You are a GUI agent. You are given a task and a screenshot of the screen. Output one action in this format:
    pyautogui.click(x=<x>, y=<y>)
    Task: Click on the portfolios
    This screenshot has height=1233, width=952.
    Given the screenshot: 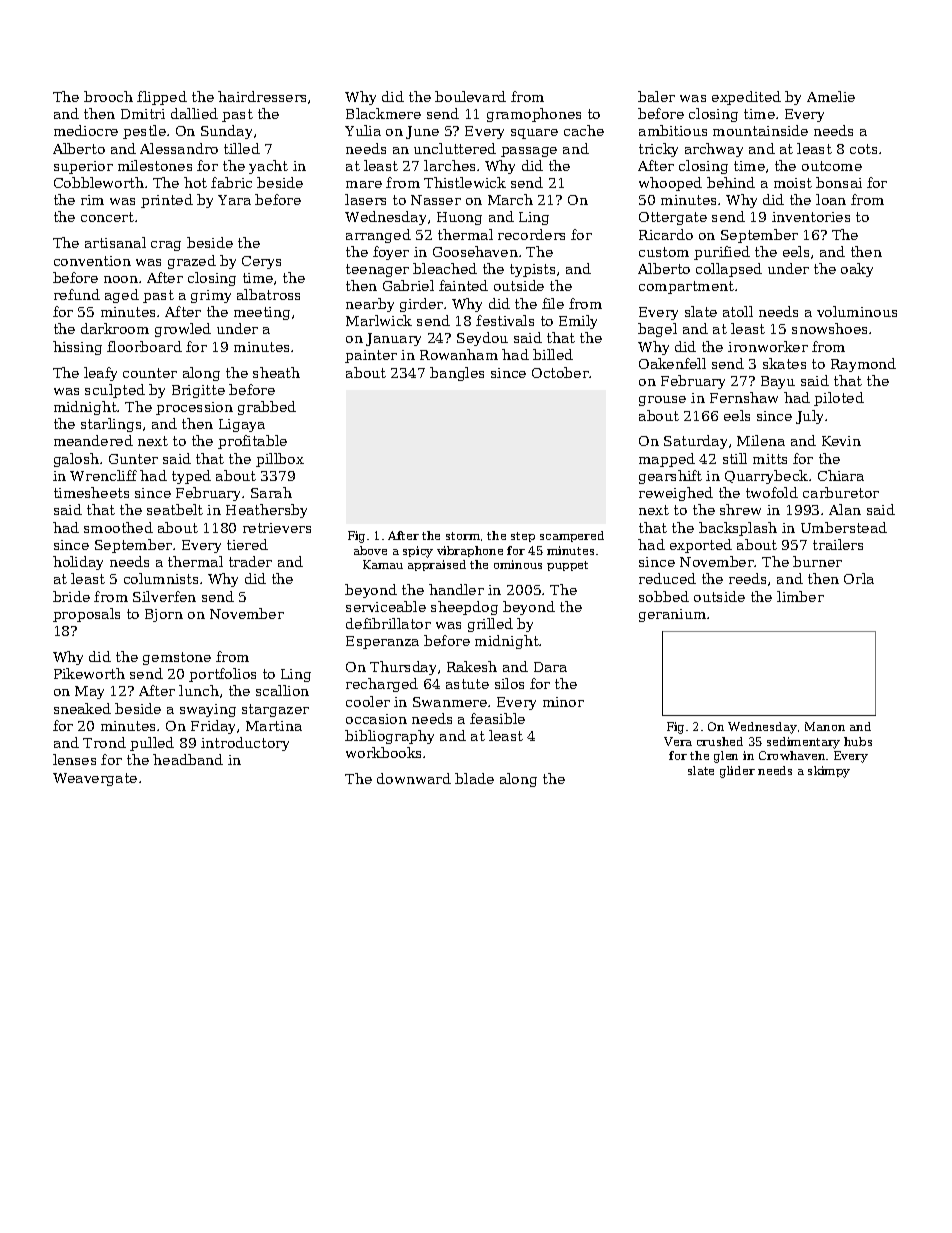 What is the action you would take?
    pyautogui.click(x=222, y=675)
